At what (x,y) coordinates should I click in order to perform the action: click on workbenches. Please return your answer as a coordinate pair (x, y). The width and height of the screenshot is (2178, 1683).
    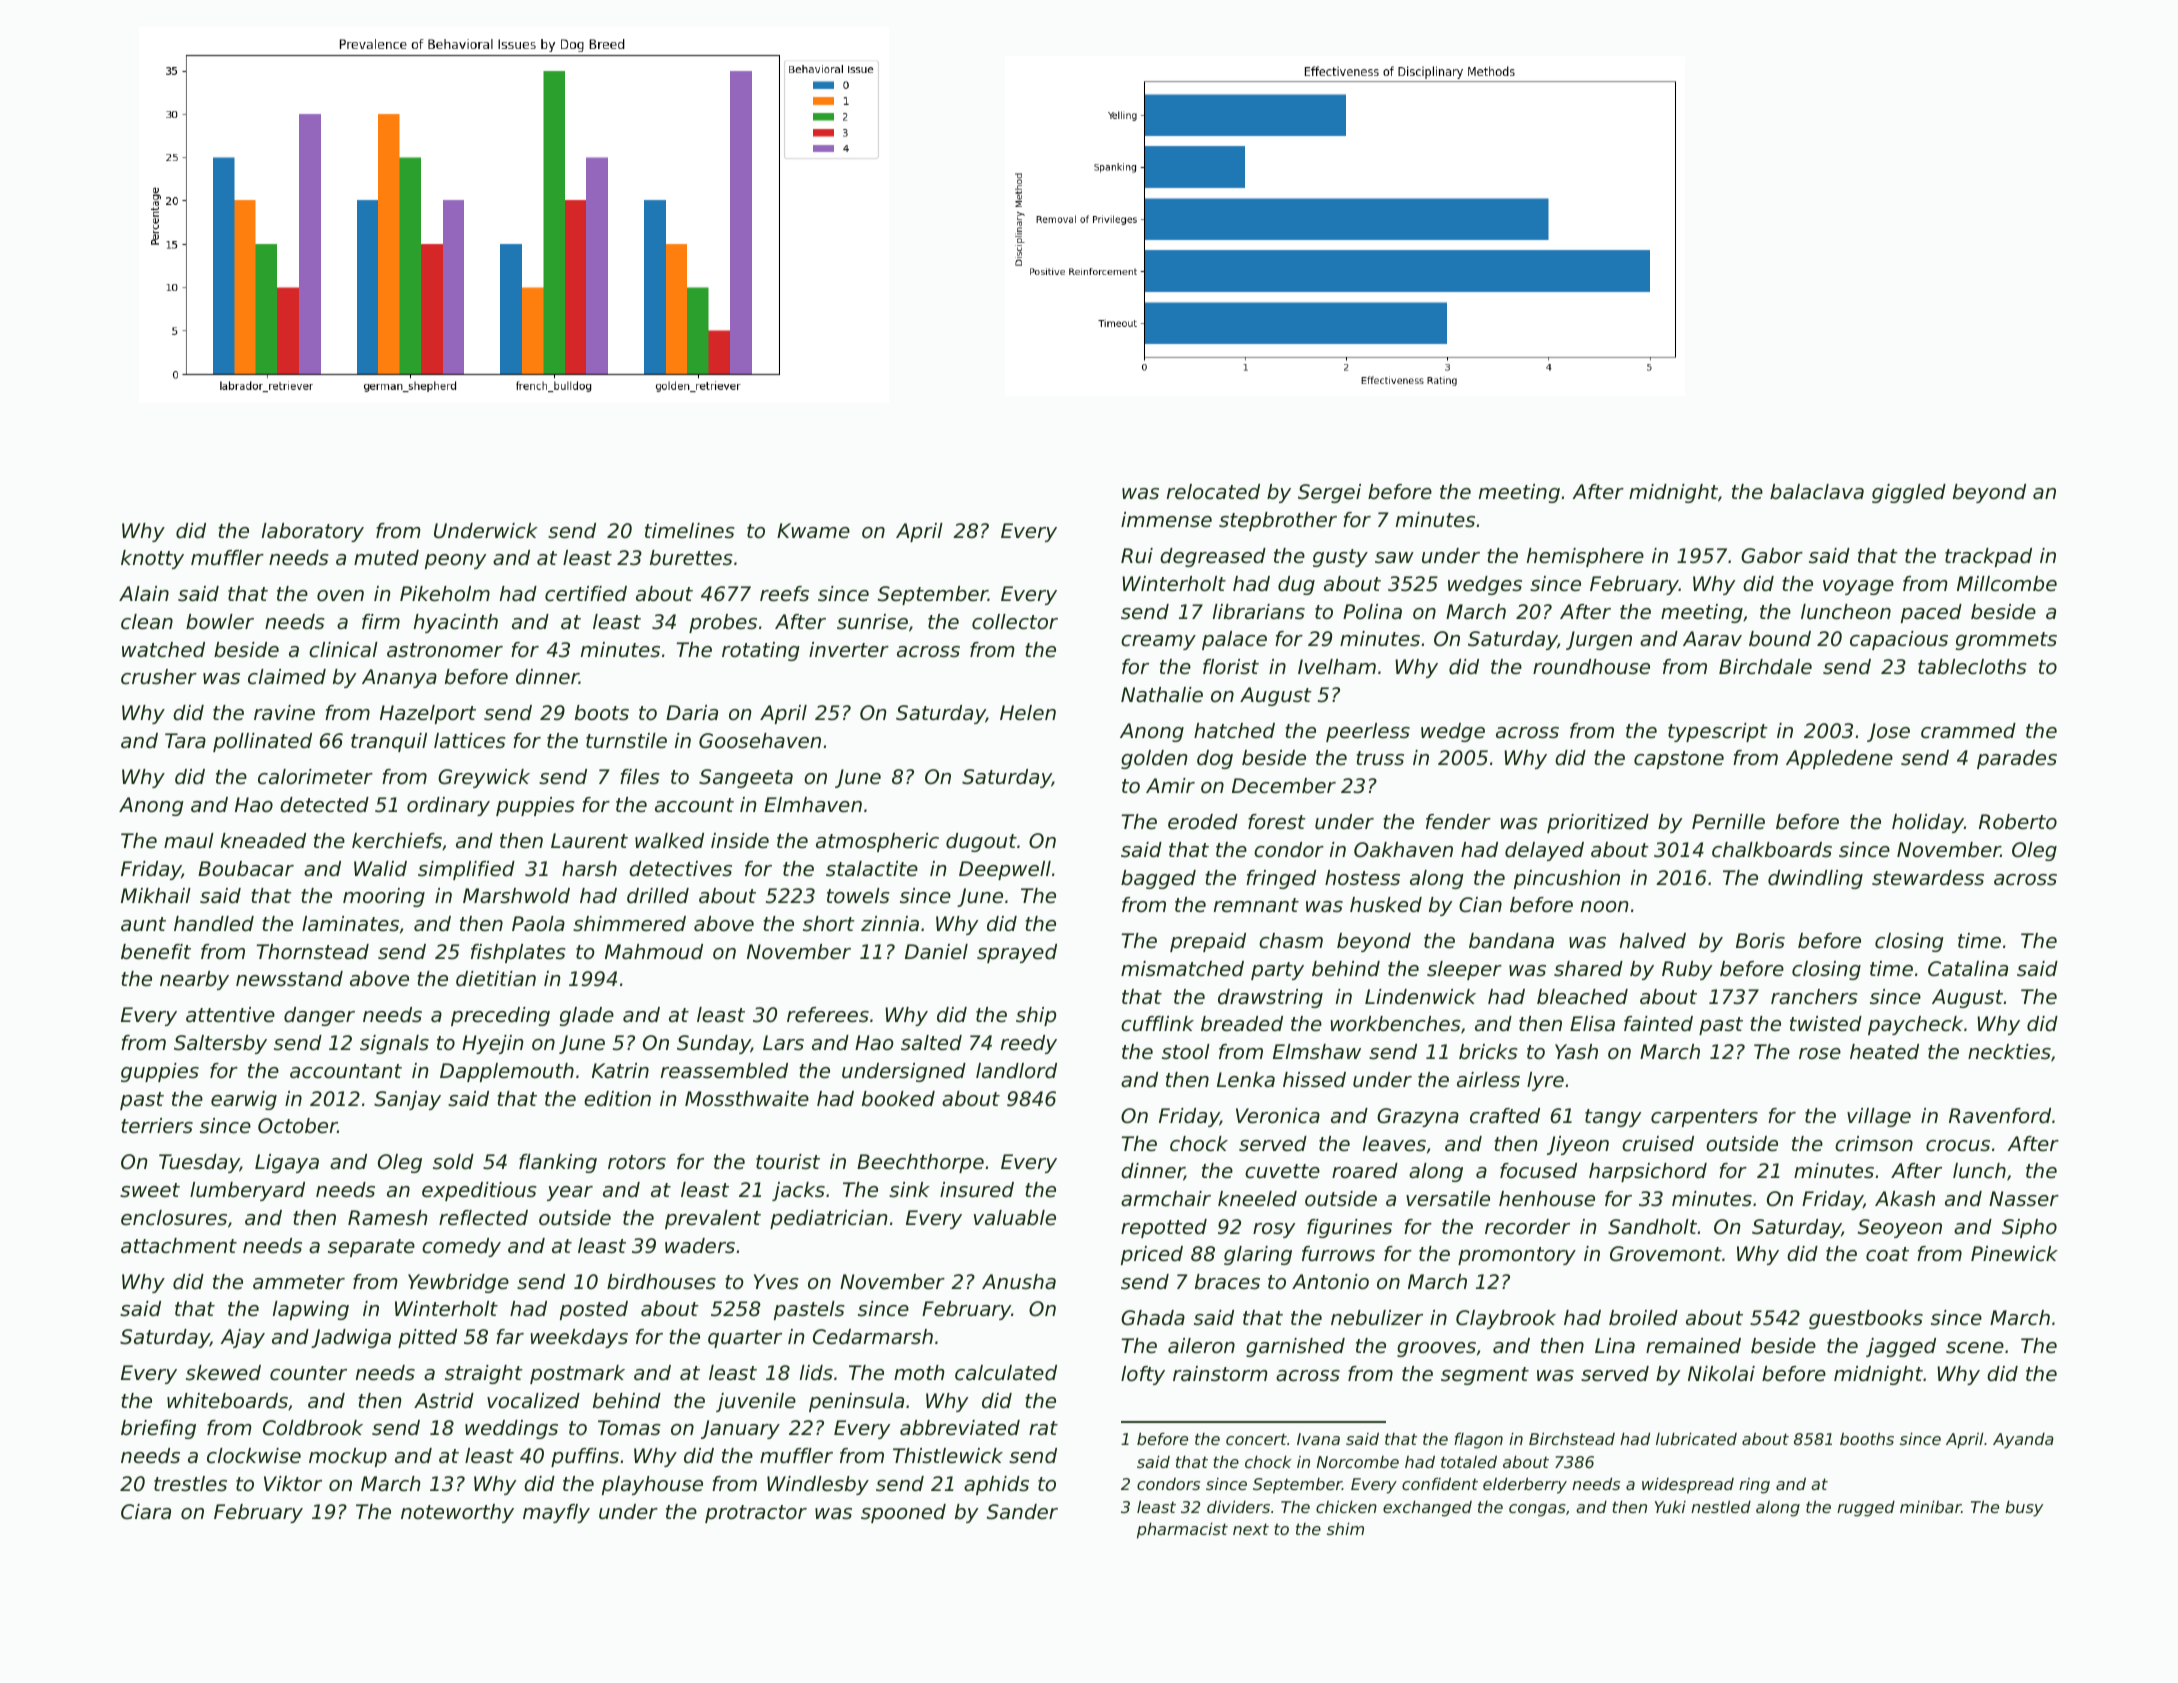
    Looking at the image, I should click on (1396, 1024).
